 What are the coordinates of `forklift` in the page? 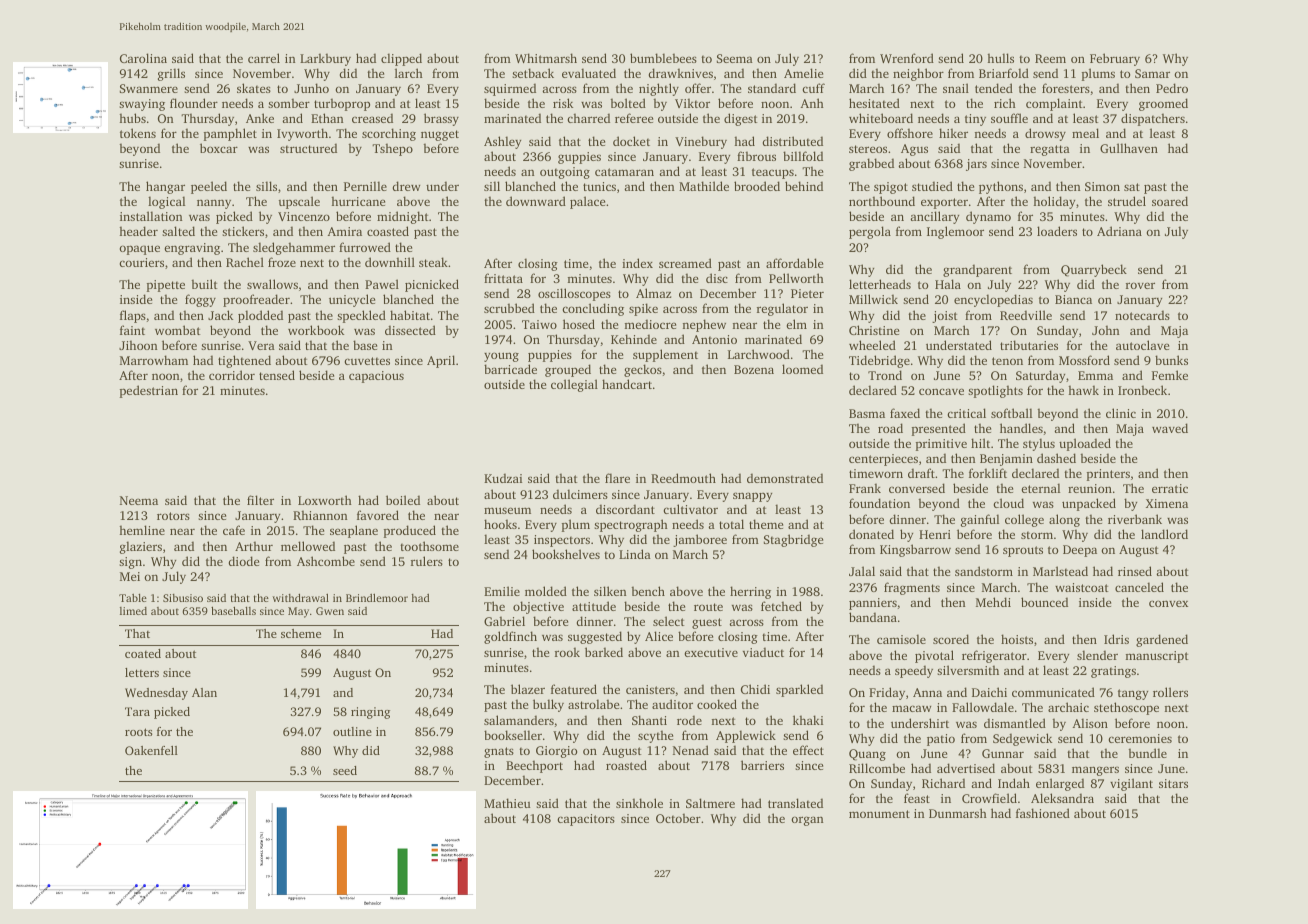 It's located at (988, 473).
